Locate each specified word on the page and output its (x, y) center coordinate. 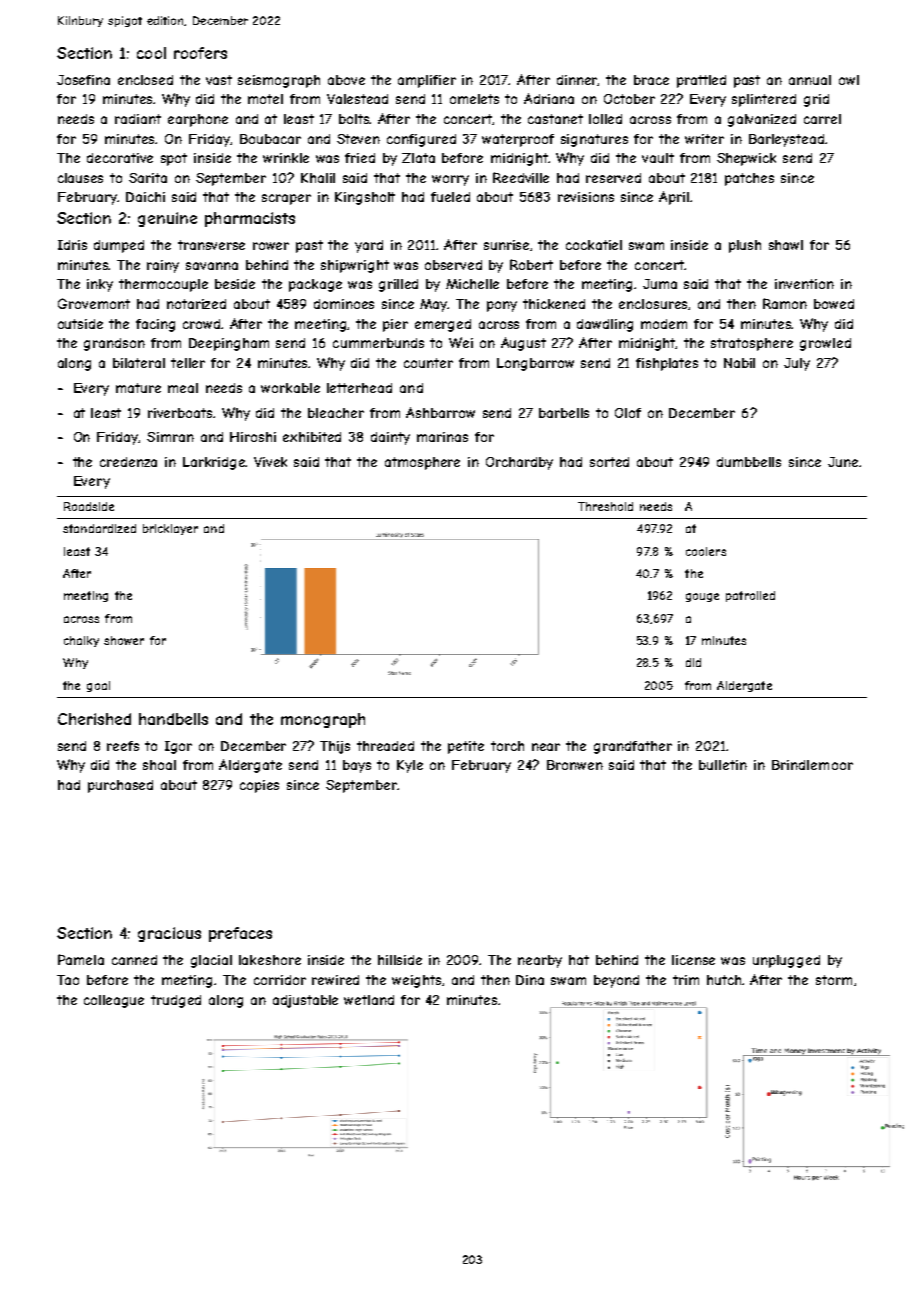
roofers (200, 53)
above (346, 80)
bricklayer (170, 529)
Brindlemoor (812, 765)
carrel (822, 119)
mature (138, 388)
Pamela (81, 959)
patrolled (750, 596)
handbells (173, 719)
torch (507, 746)
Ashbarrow (440, 412)
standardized (99, 528)
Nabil (739, 363)
